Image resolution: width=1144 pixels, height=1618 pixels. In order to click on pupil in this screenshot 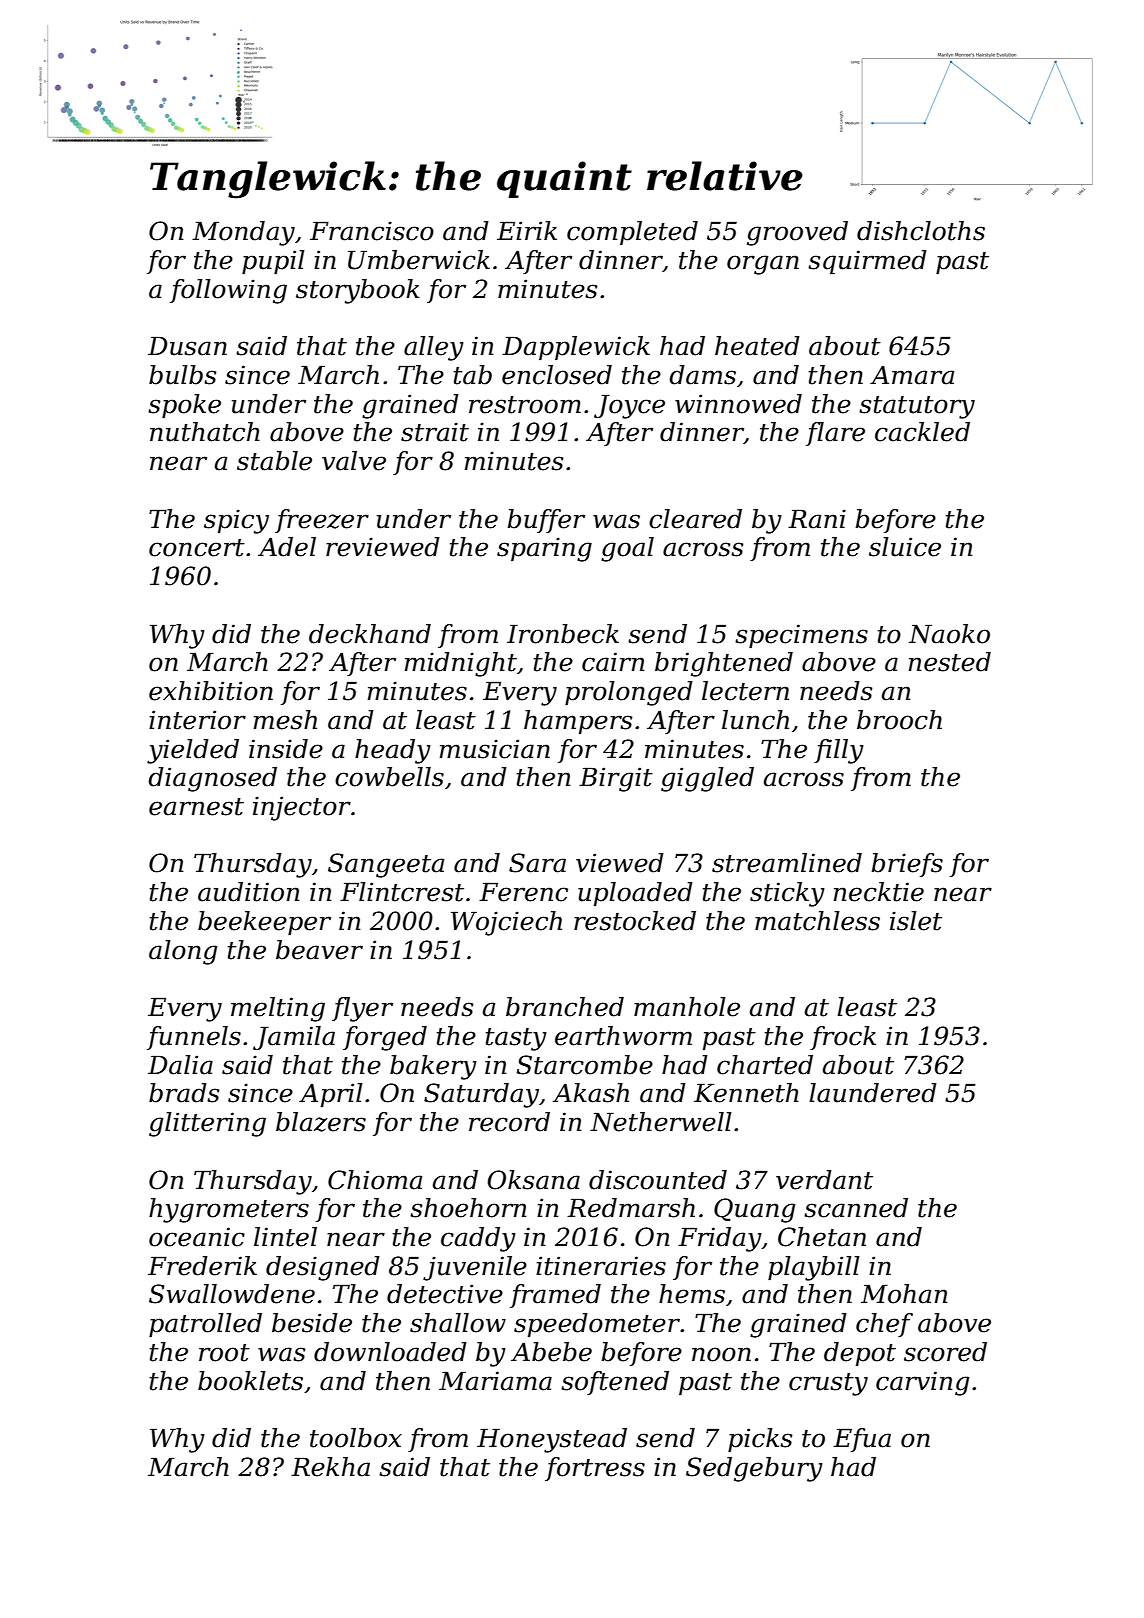, I will do `click(273, 262)`.
